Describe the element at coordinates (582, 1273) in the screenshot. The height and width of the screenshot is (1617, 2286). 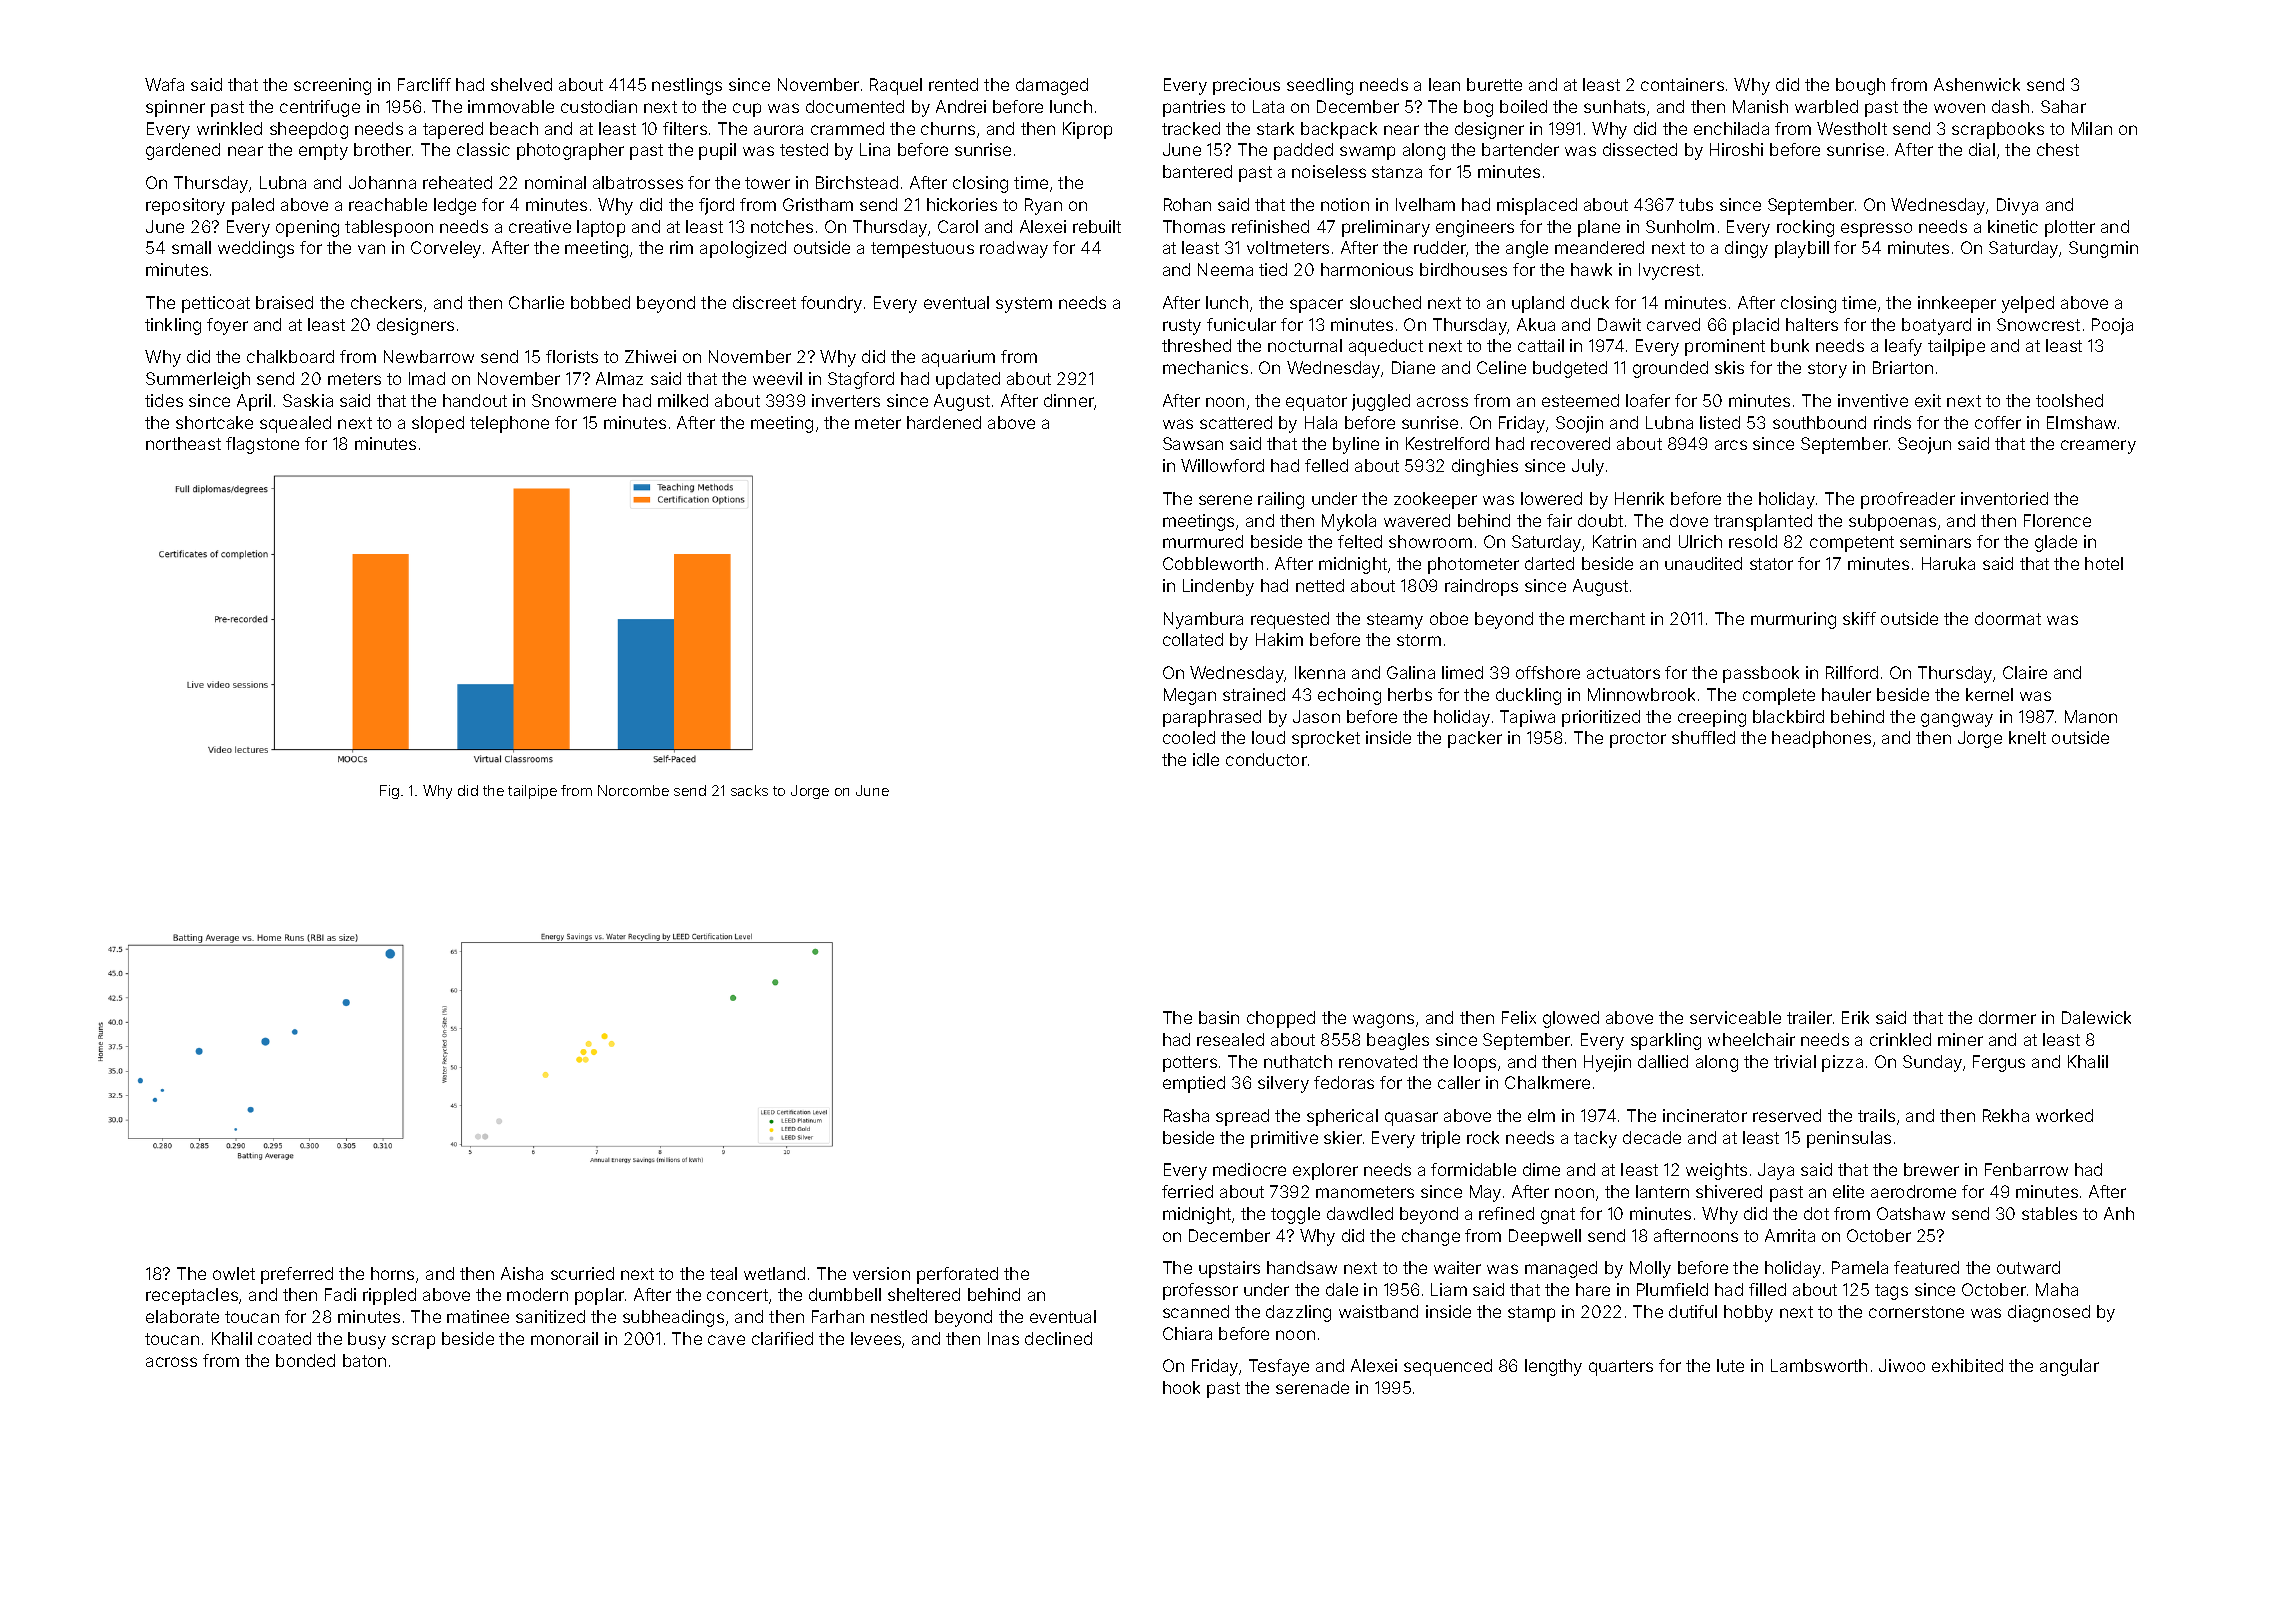
I see `scurried` at that location.
